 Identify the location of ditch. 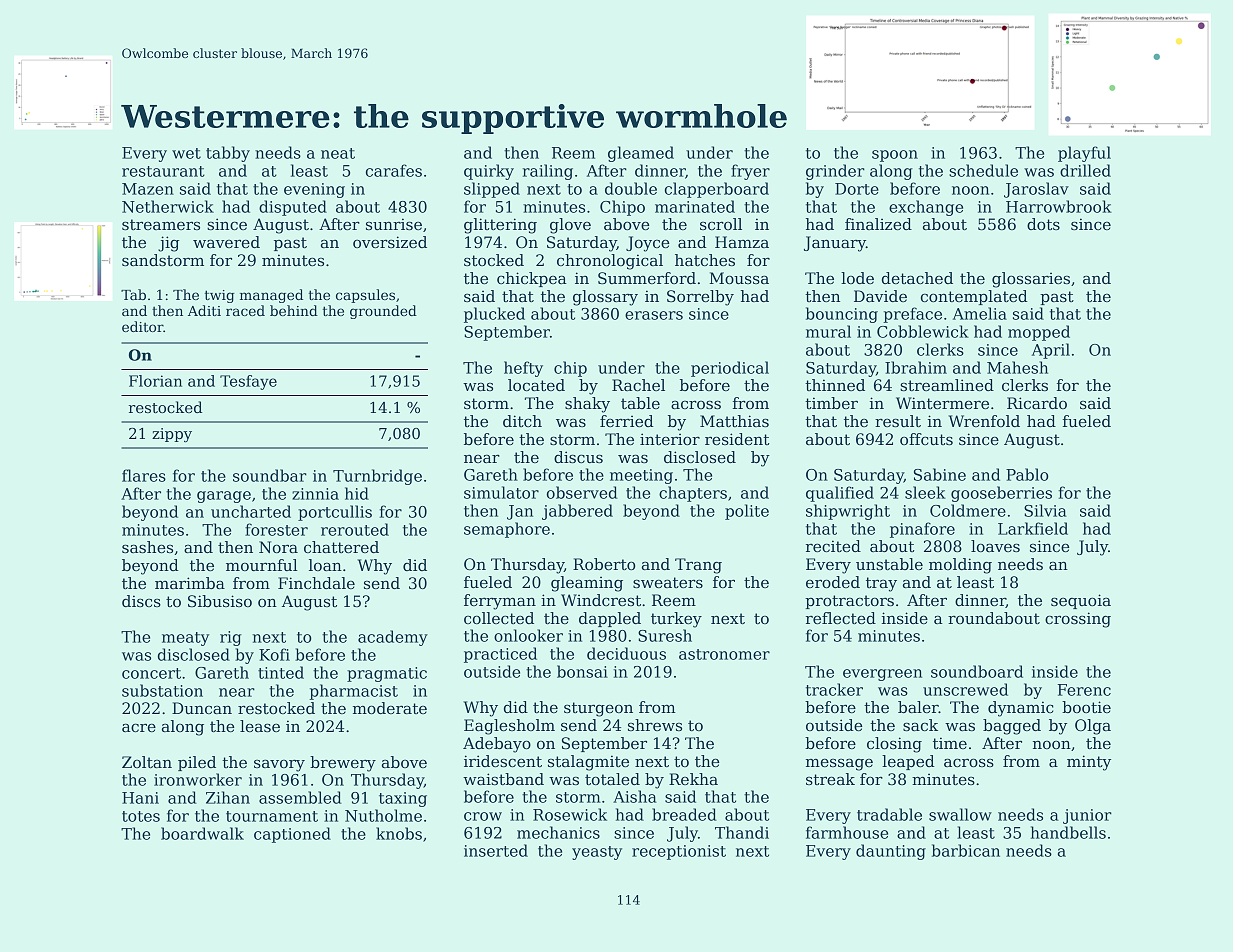
(522, 421).
